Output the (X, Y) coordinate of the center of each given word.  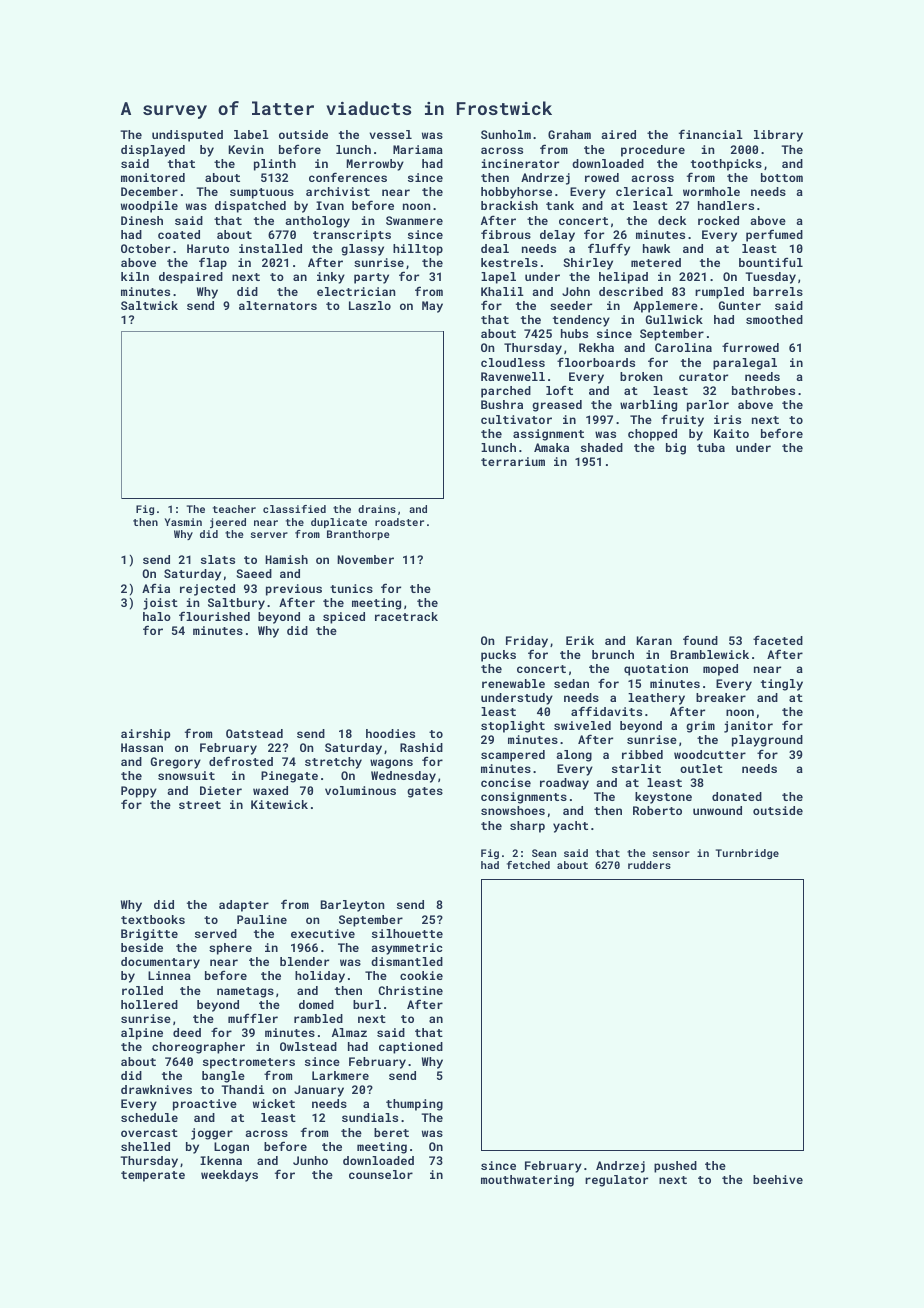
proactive (205, 1105)
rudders (649, 865)
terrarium (513, 461)
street (200, 805)
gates (425, 792)
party (371, 278)
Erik (580, 640)
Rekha (596, 347)
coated (179, 234)
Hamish (286, 559)
